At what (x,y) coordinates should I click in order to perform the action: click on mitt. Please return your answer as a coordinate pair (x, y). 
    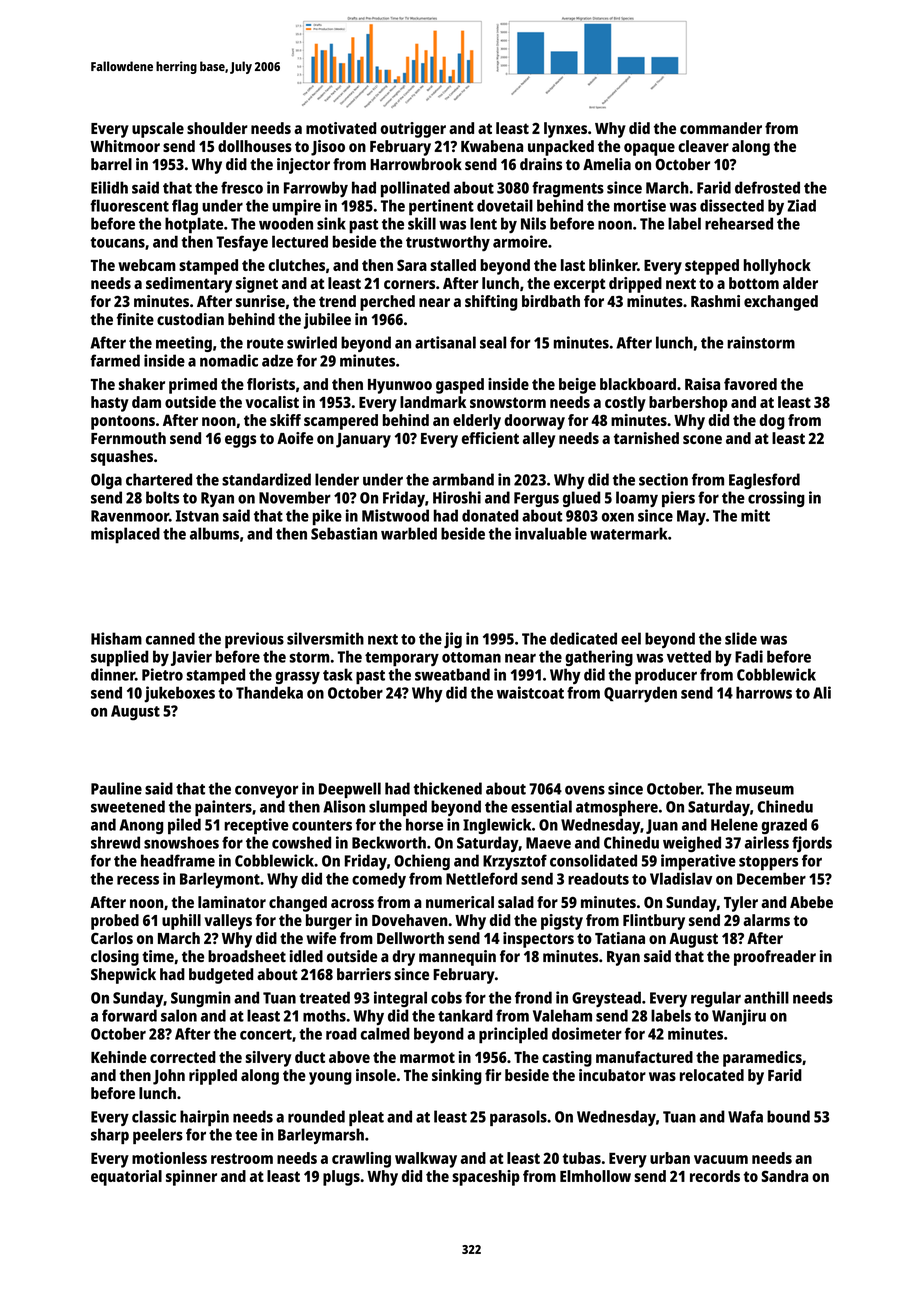
    Looking at the image, I should click on (755, 515).
